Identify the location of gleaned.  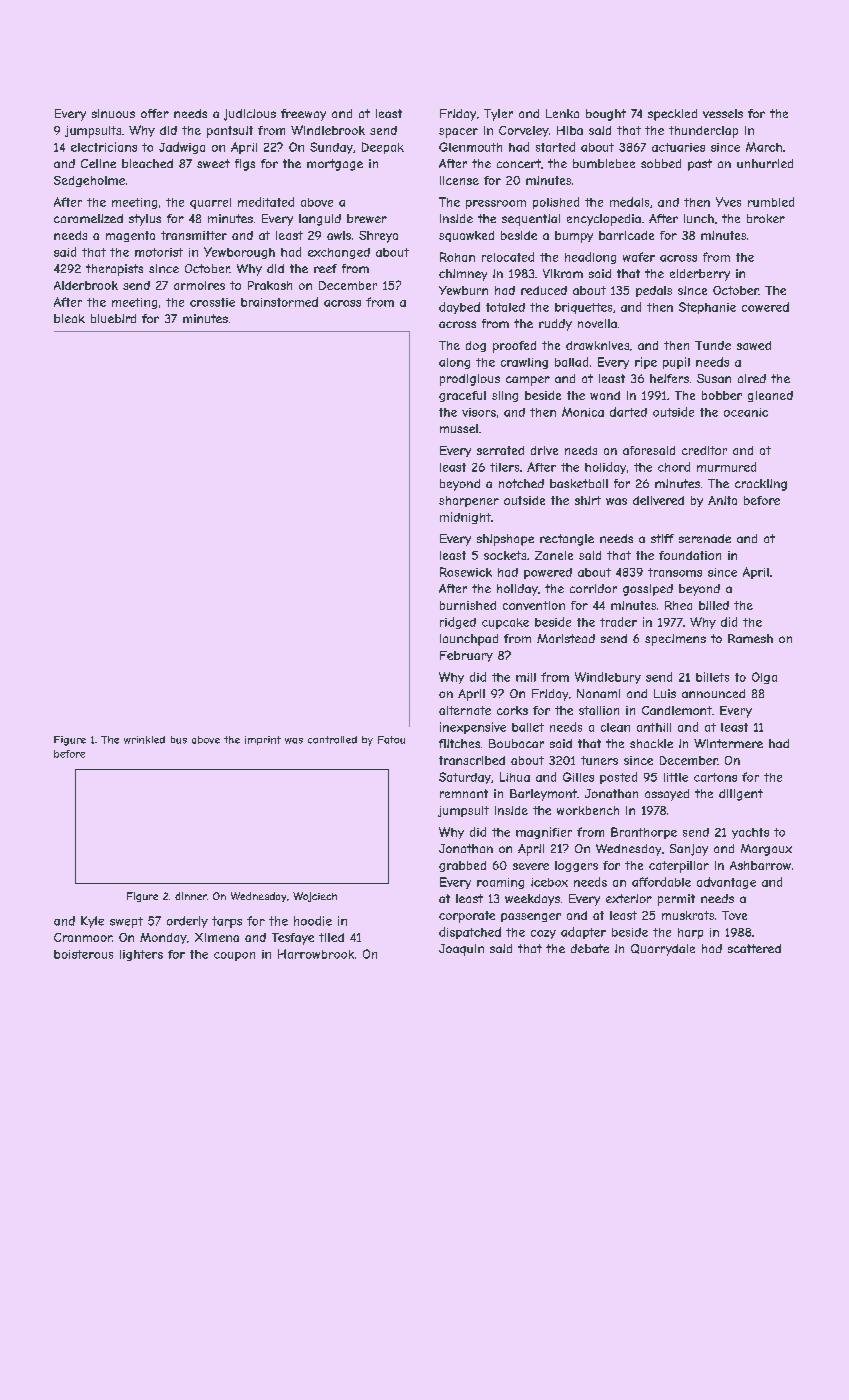
(770, 396).
